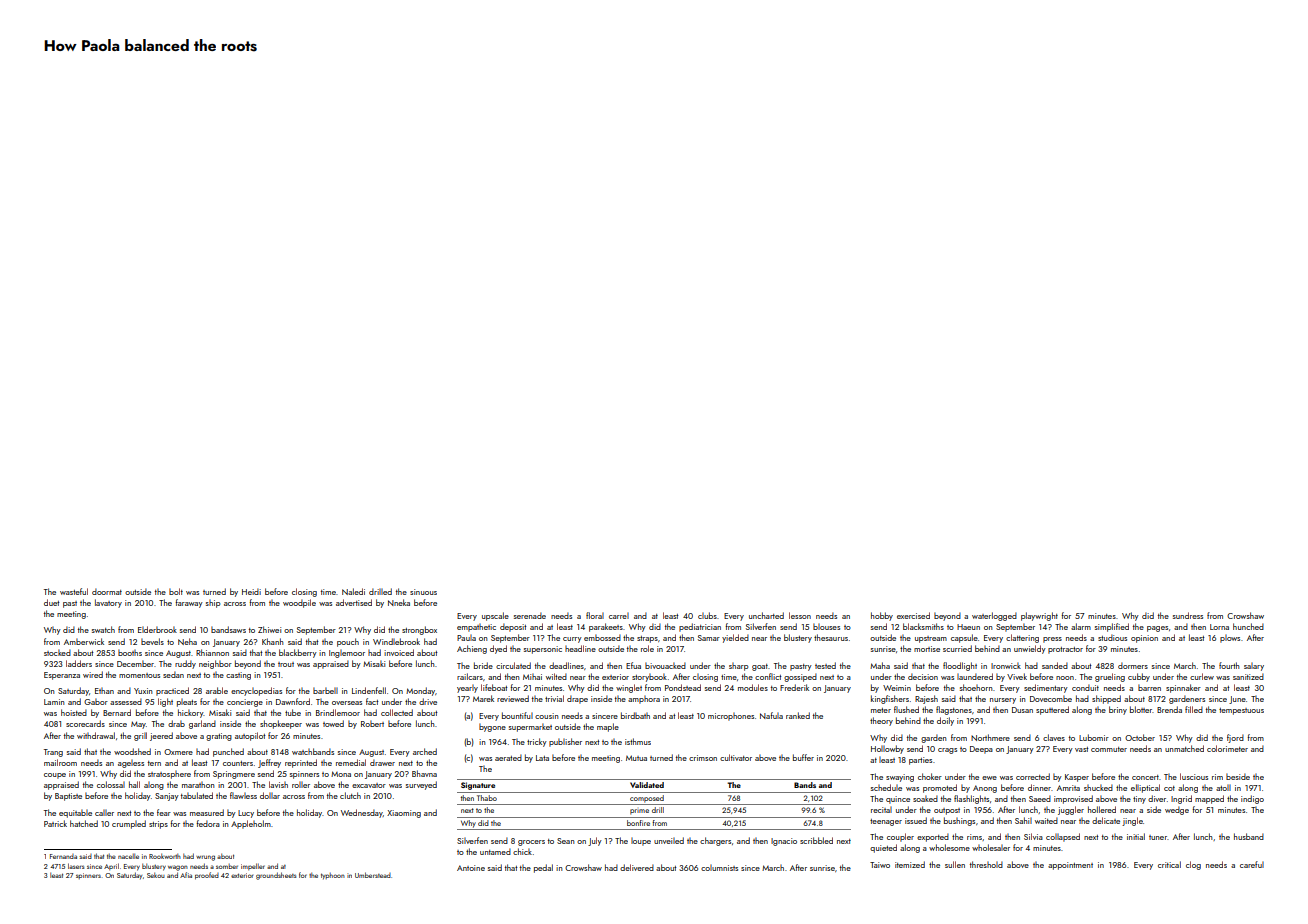 Image resolution: width=1308 pixels, height=924 pixels. What do you see at coordinates (348, 642) in the document?
I see `pouch` at bounding box center [348, 642].
